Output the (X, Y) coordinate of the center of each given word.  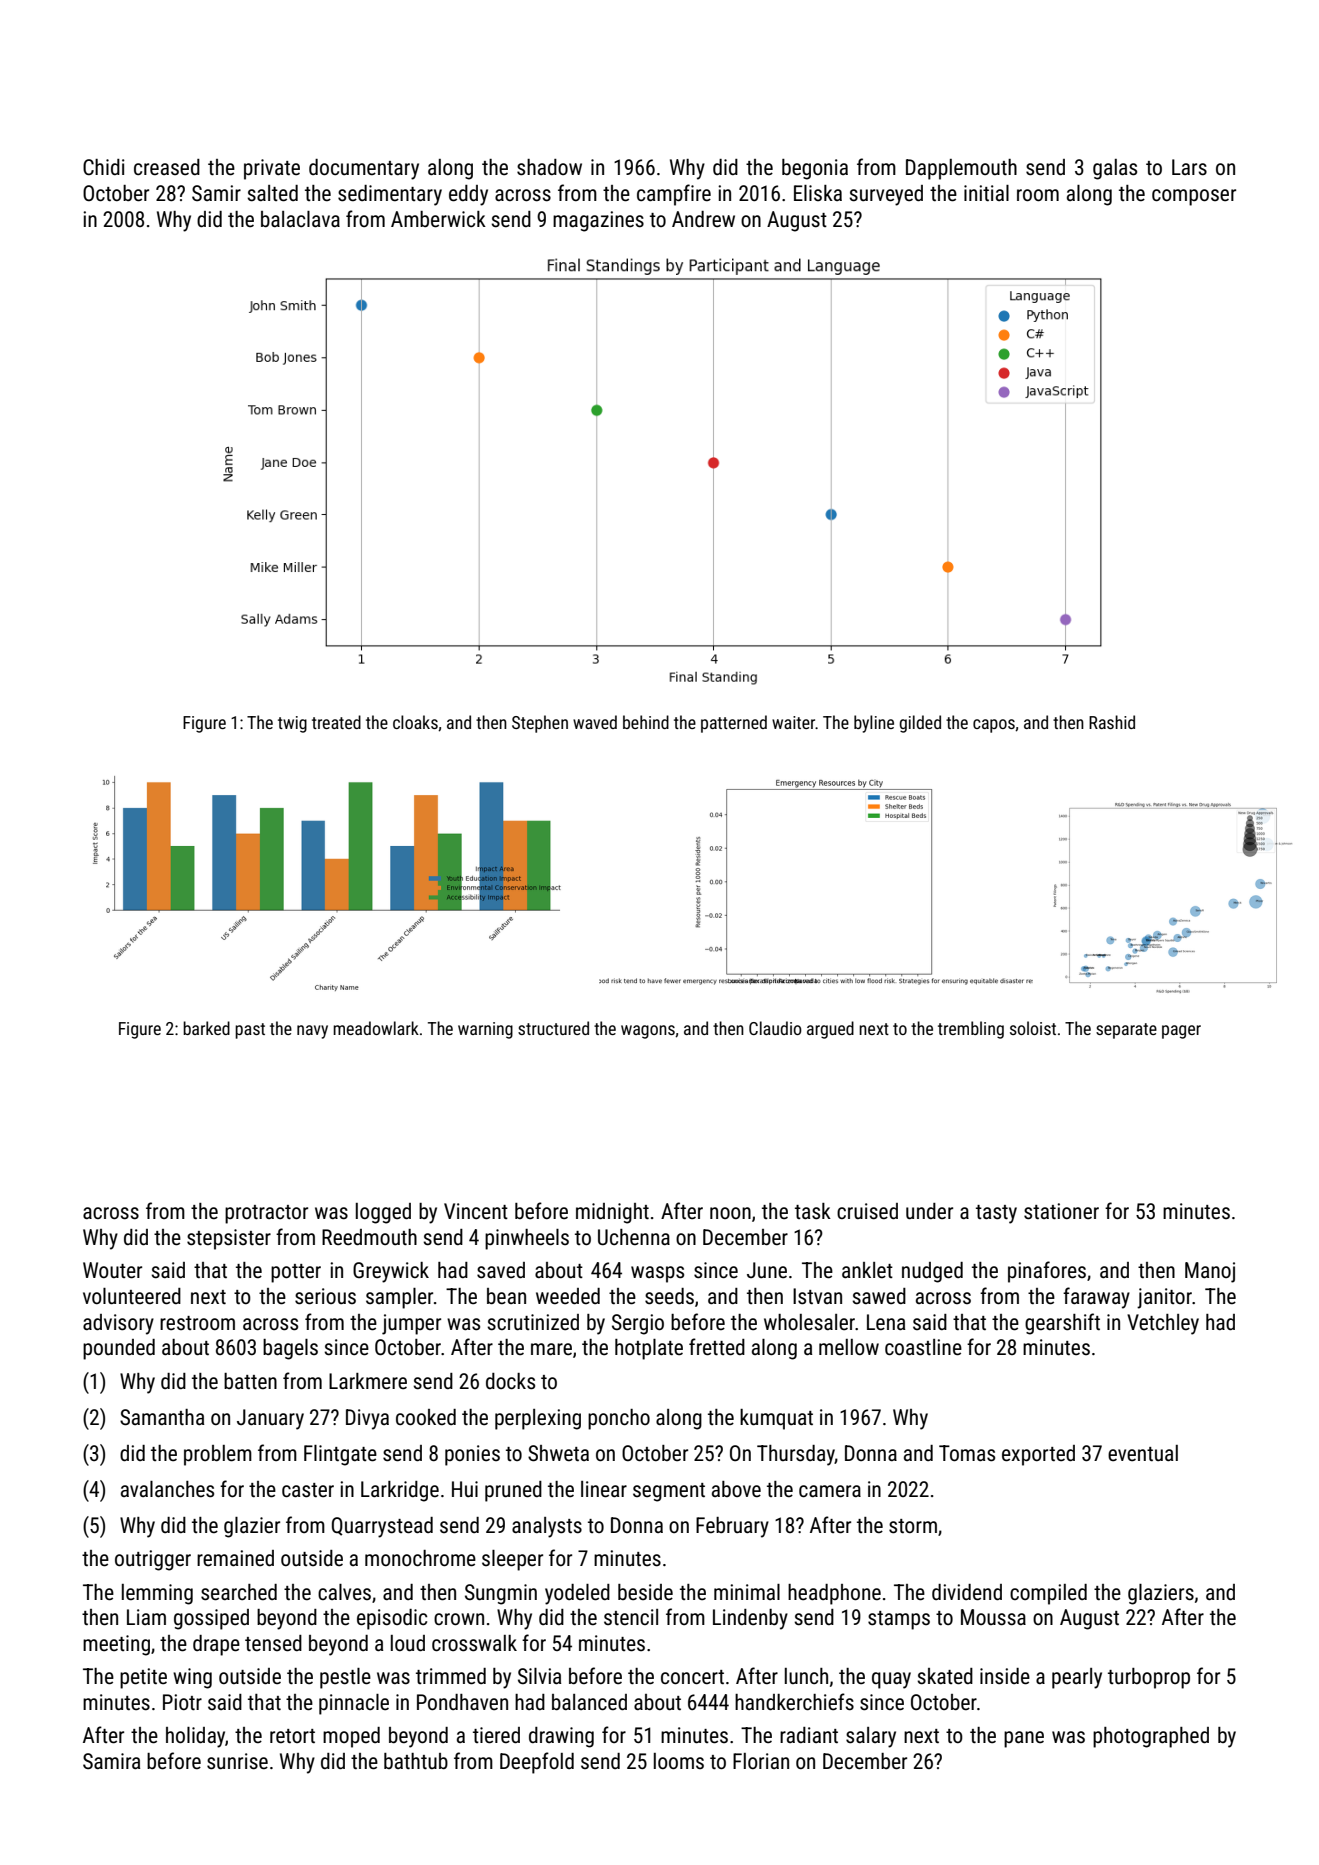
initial (986, 193)
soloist (1033, 1028)
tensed (273, 1643)
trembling (971, 1030)
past (250, 1031)
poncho (619, 1419)
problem (218, 1455)
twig (292, 724)
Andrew (703, 219)
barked (206, 1028)
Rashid (1112, 722)
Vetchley (1163, 1324)
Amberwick (438, 219)
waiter (793, 722)
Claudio (775, 1028)
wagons (648, 1032)
